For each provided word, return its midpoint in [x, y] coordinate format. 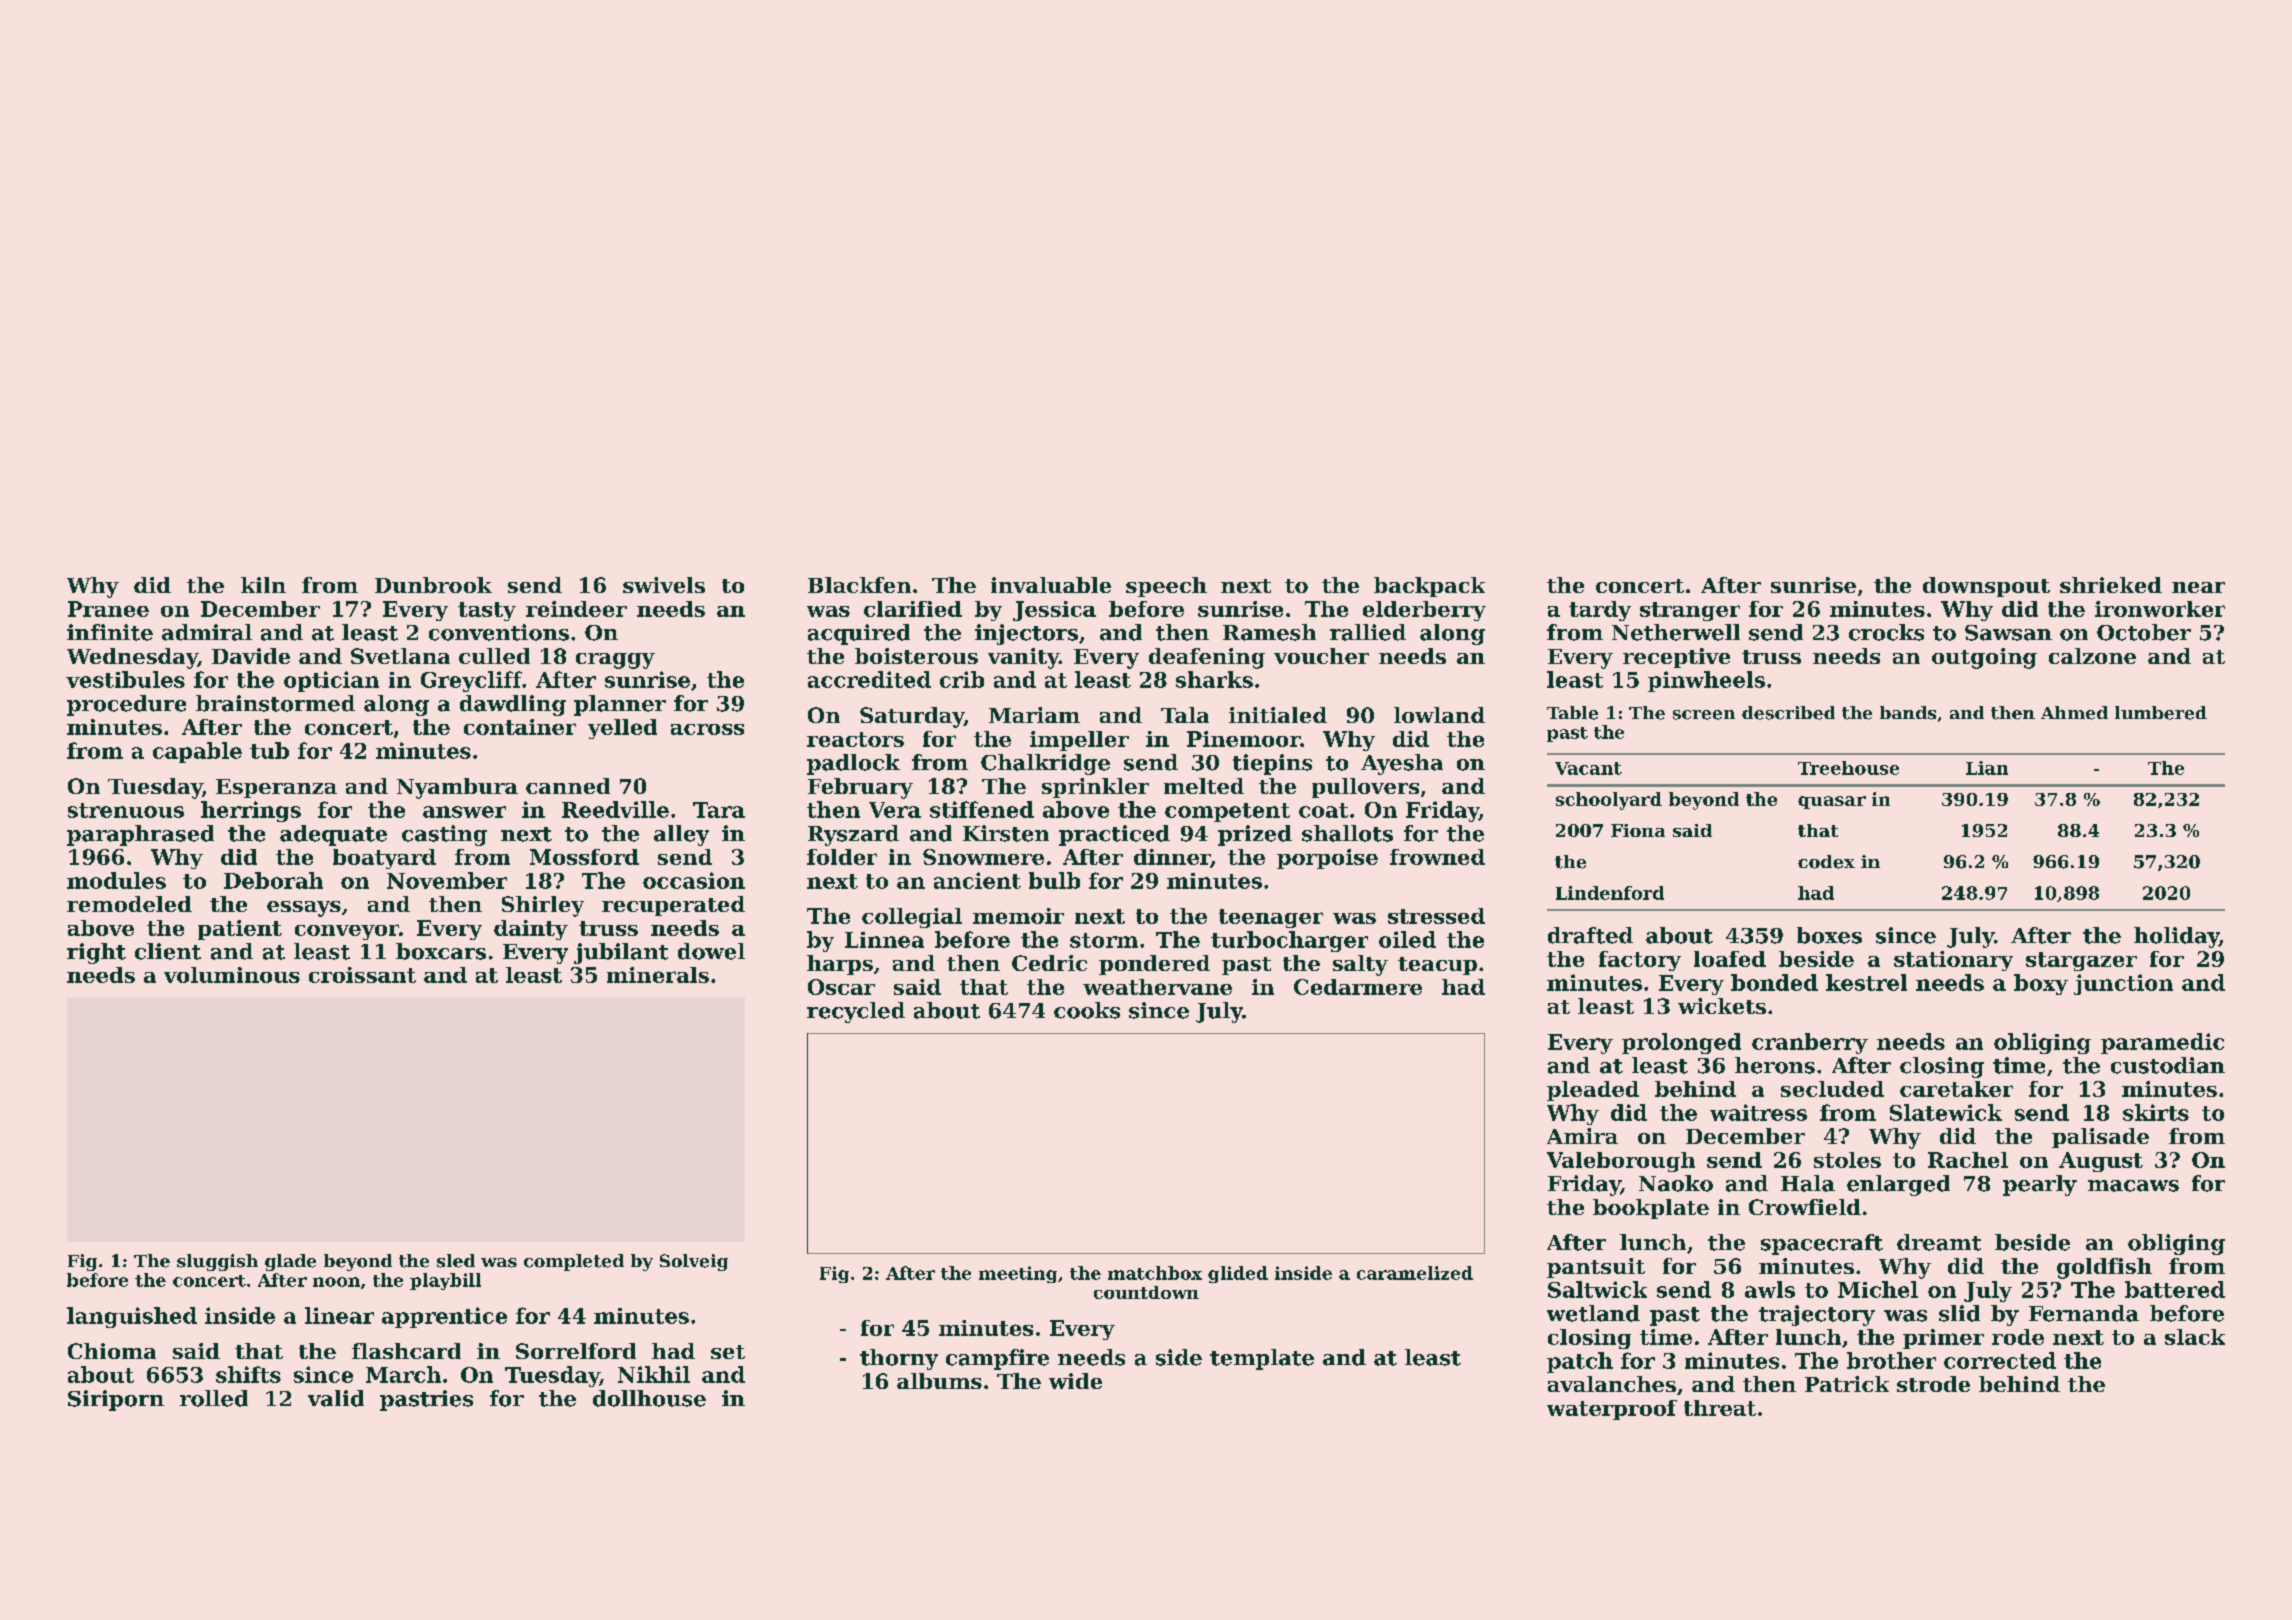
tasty [487, 611]
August [2101, 1162]
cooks [1087, 1010]
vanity [1023, 658]
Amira [1582, 1136]
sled [456, 1261]
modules [116, 880]
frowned [1437, 857]
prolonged [1681, 1043]
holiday [2176, 937]
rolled [214, 1398]
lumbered [2161, 713]
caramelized [1415, 1273]
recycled [856, 1012]
